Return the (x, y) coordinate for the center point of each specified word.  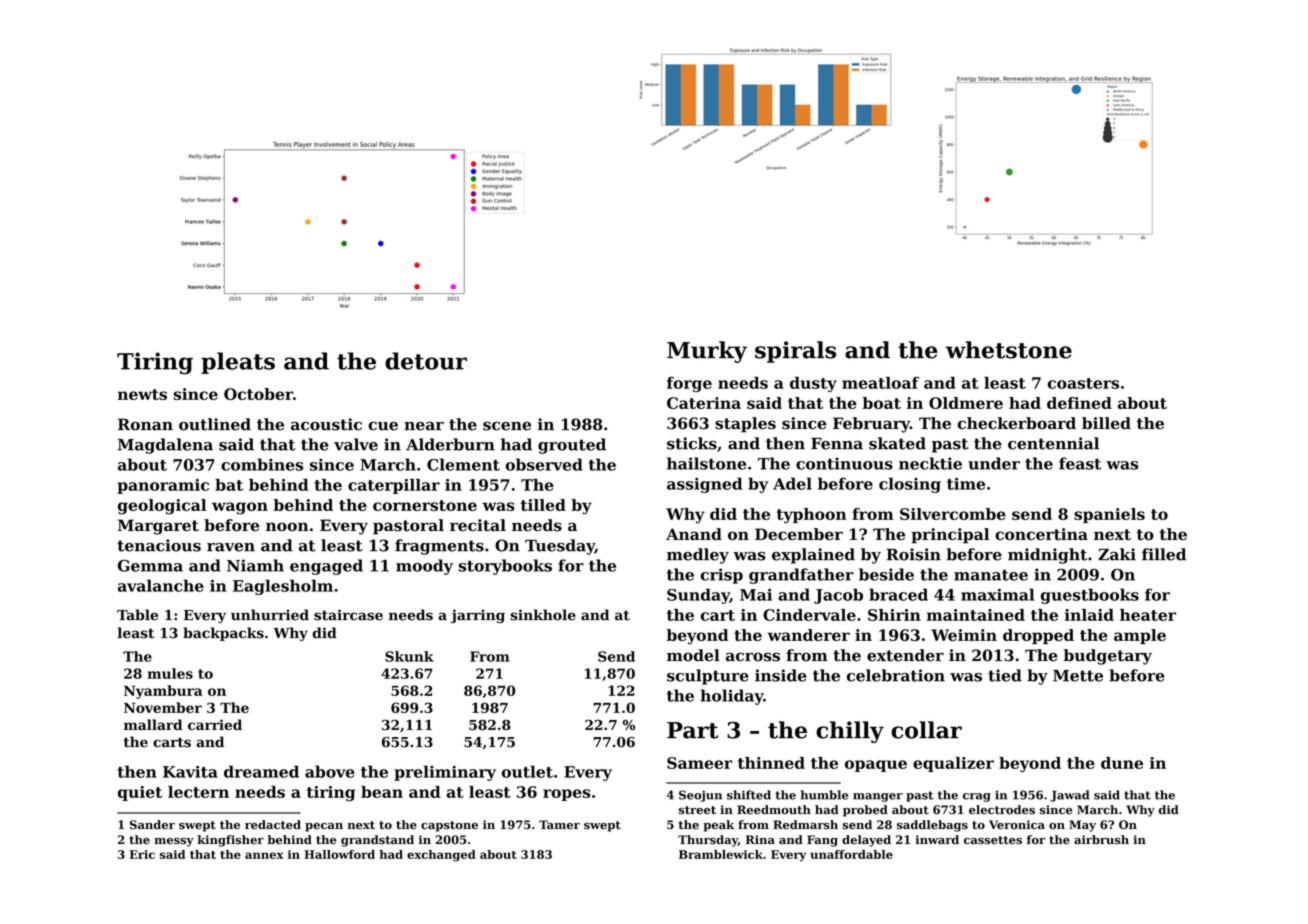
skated (897, 443)
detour (426, 361)
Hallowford (339, 854)
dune (1122, 763)
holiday (732, 697)
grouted (572, 446)
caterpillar (394, 486)
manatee (991, 575)
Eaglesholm (283, 587)
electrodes (1002, 810)
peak (718, 826)
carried (215, 724)
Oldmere (966, 403)
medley (698, 556)
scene (507, 426)
